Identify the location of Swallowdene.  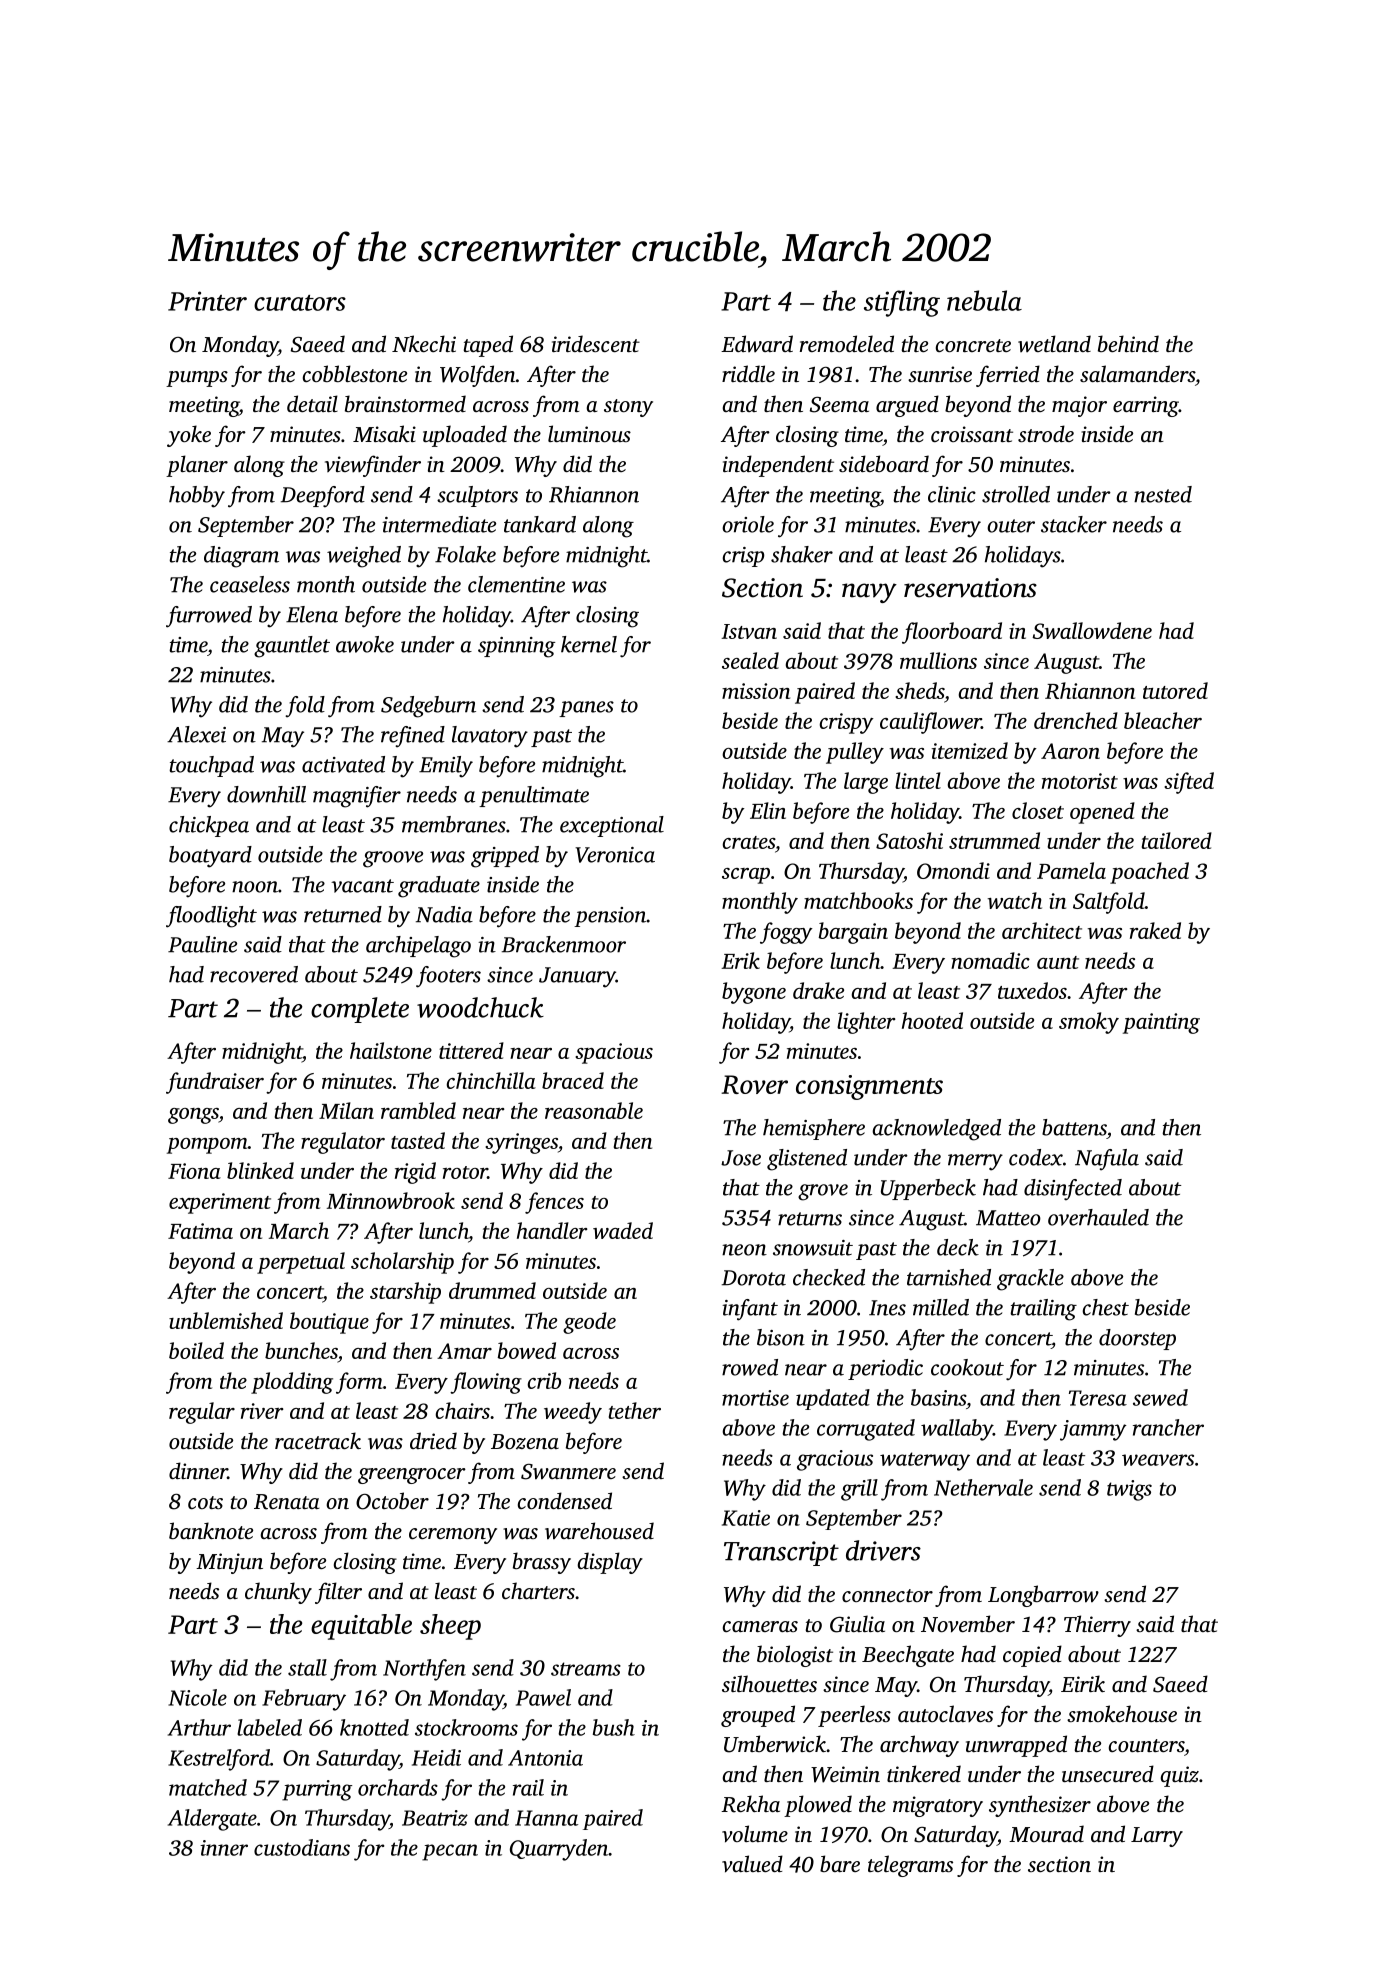
(1092, 630).
